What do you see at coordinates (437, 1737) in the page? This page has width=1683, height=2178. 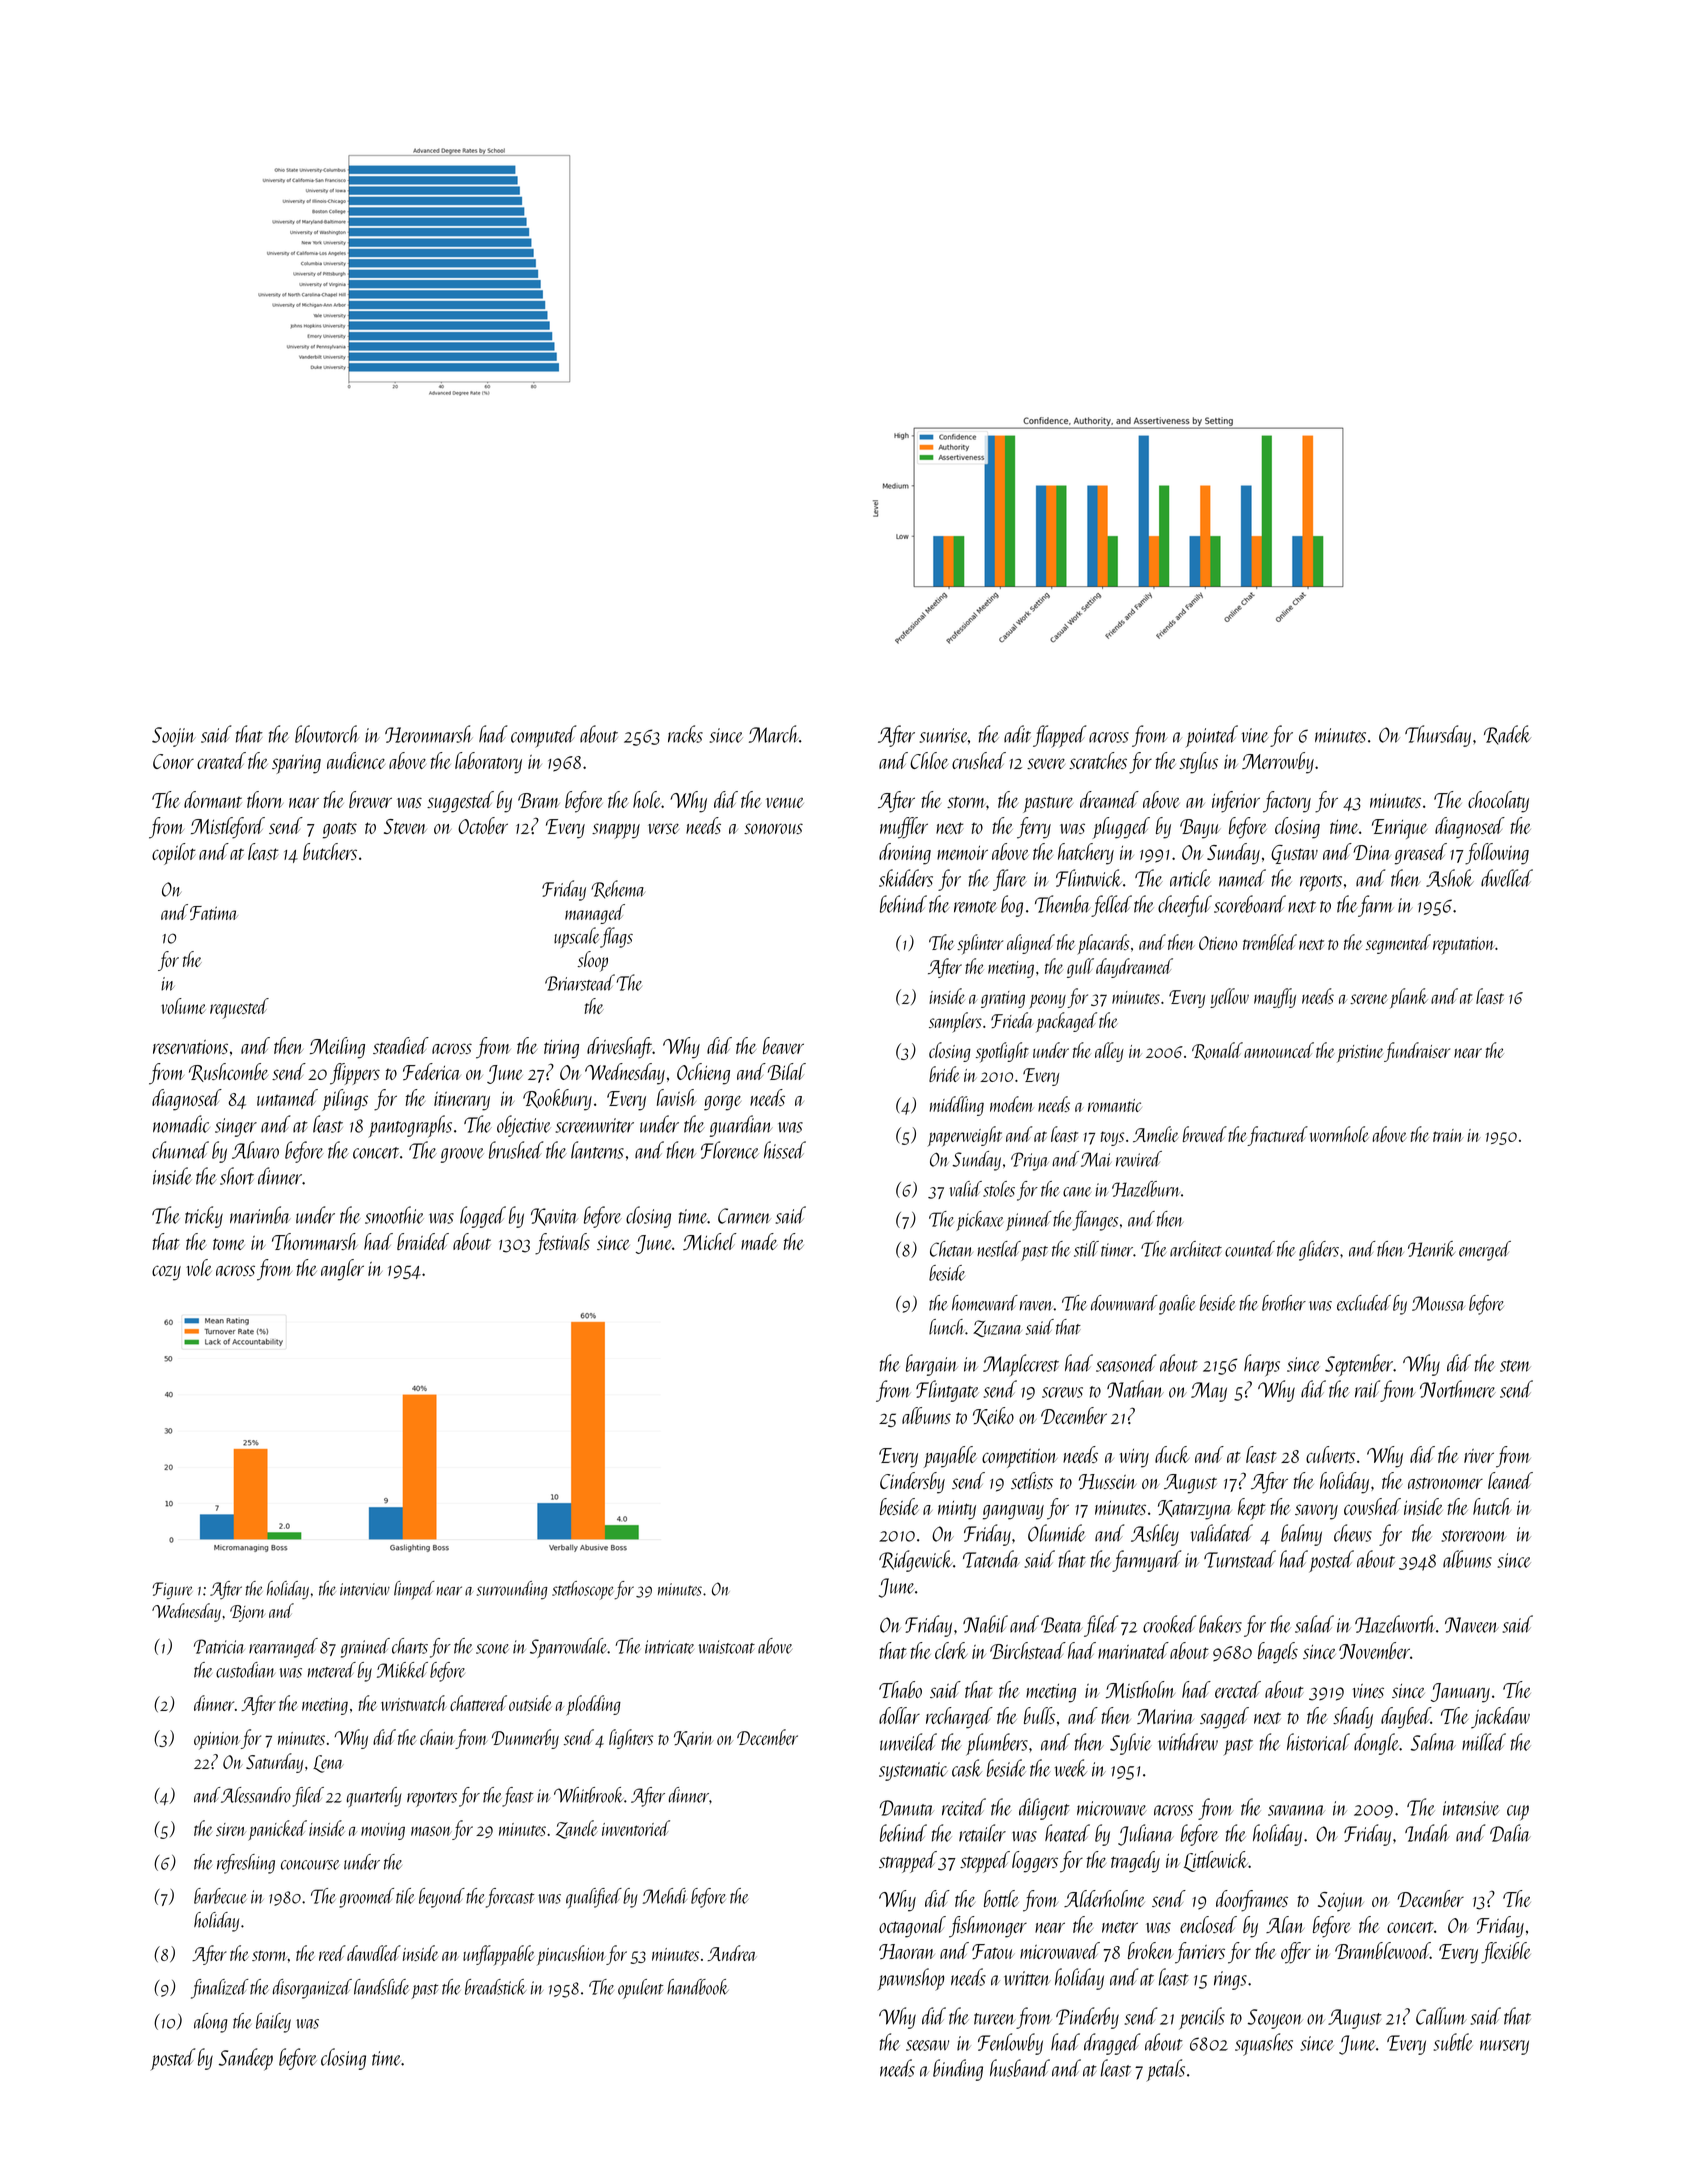 I see `chain` at bounding box center [437, 1737].
